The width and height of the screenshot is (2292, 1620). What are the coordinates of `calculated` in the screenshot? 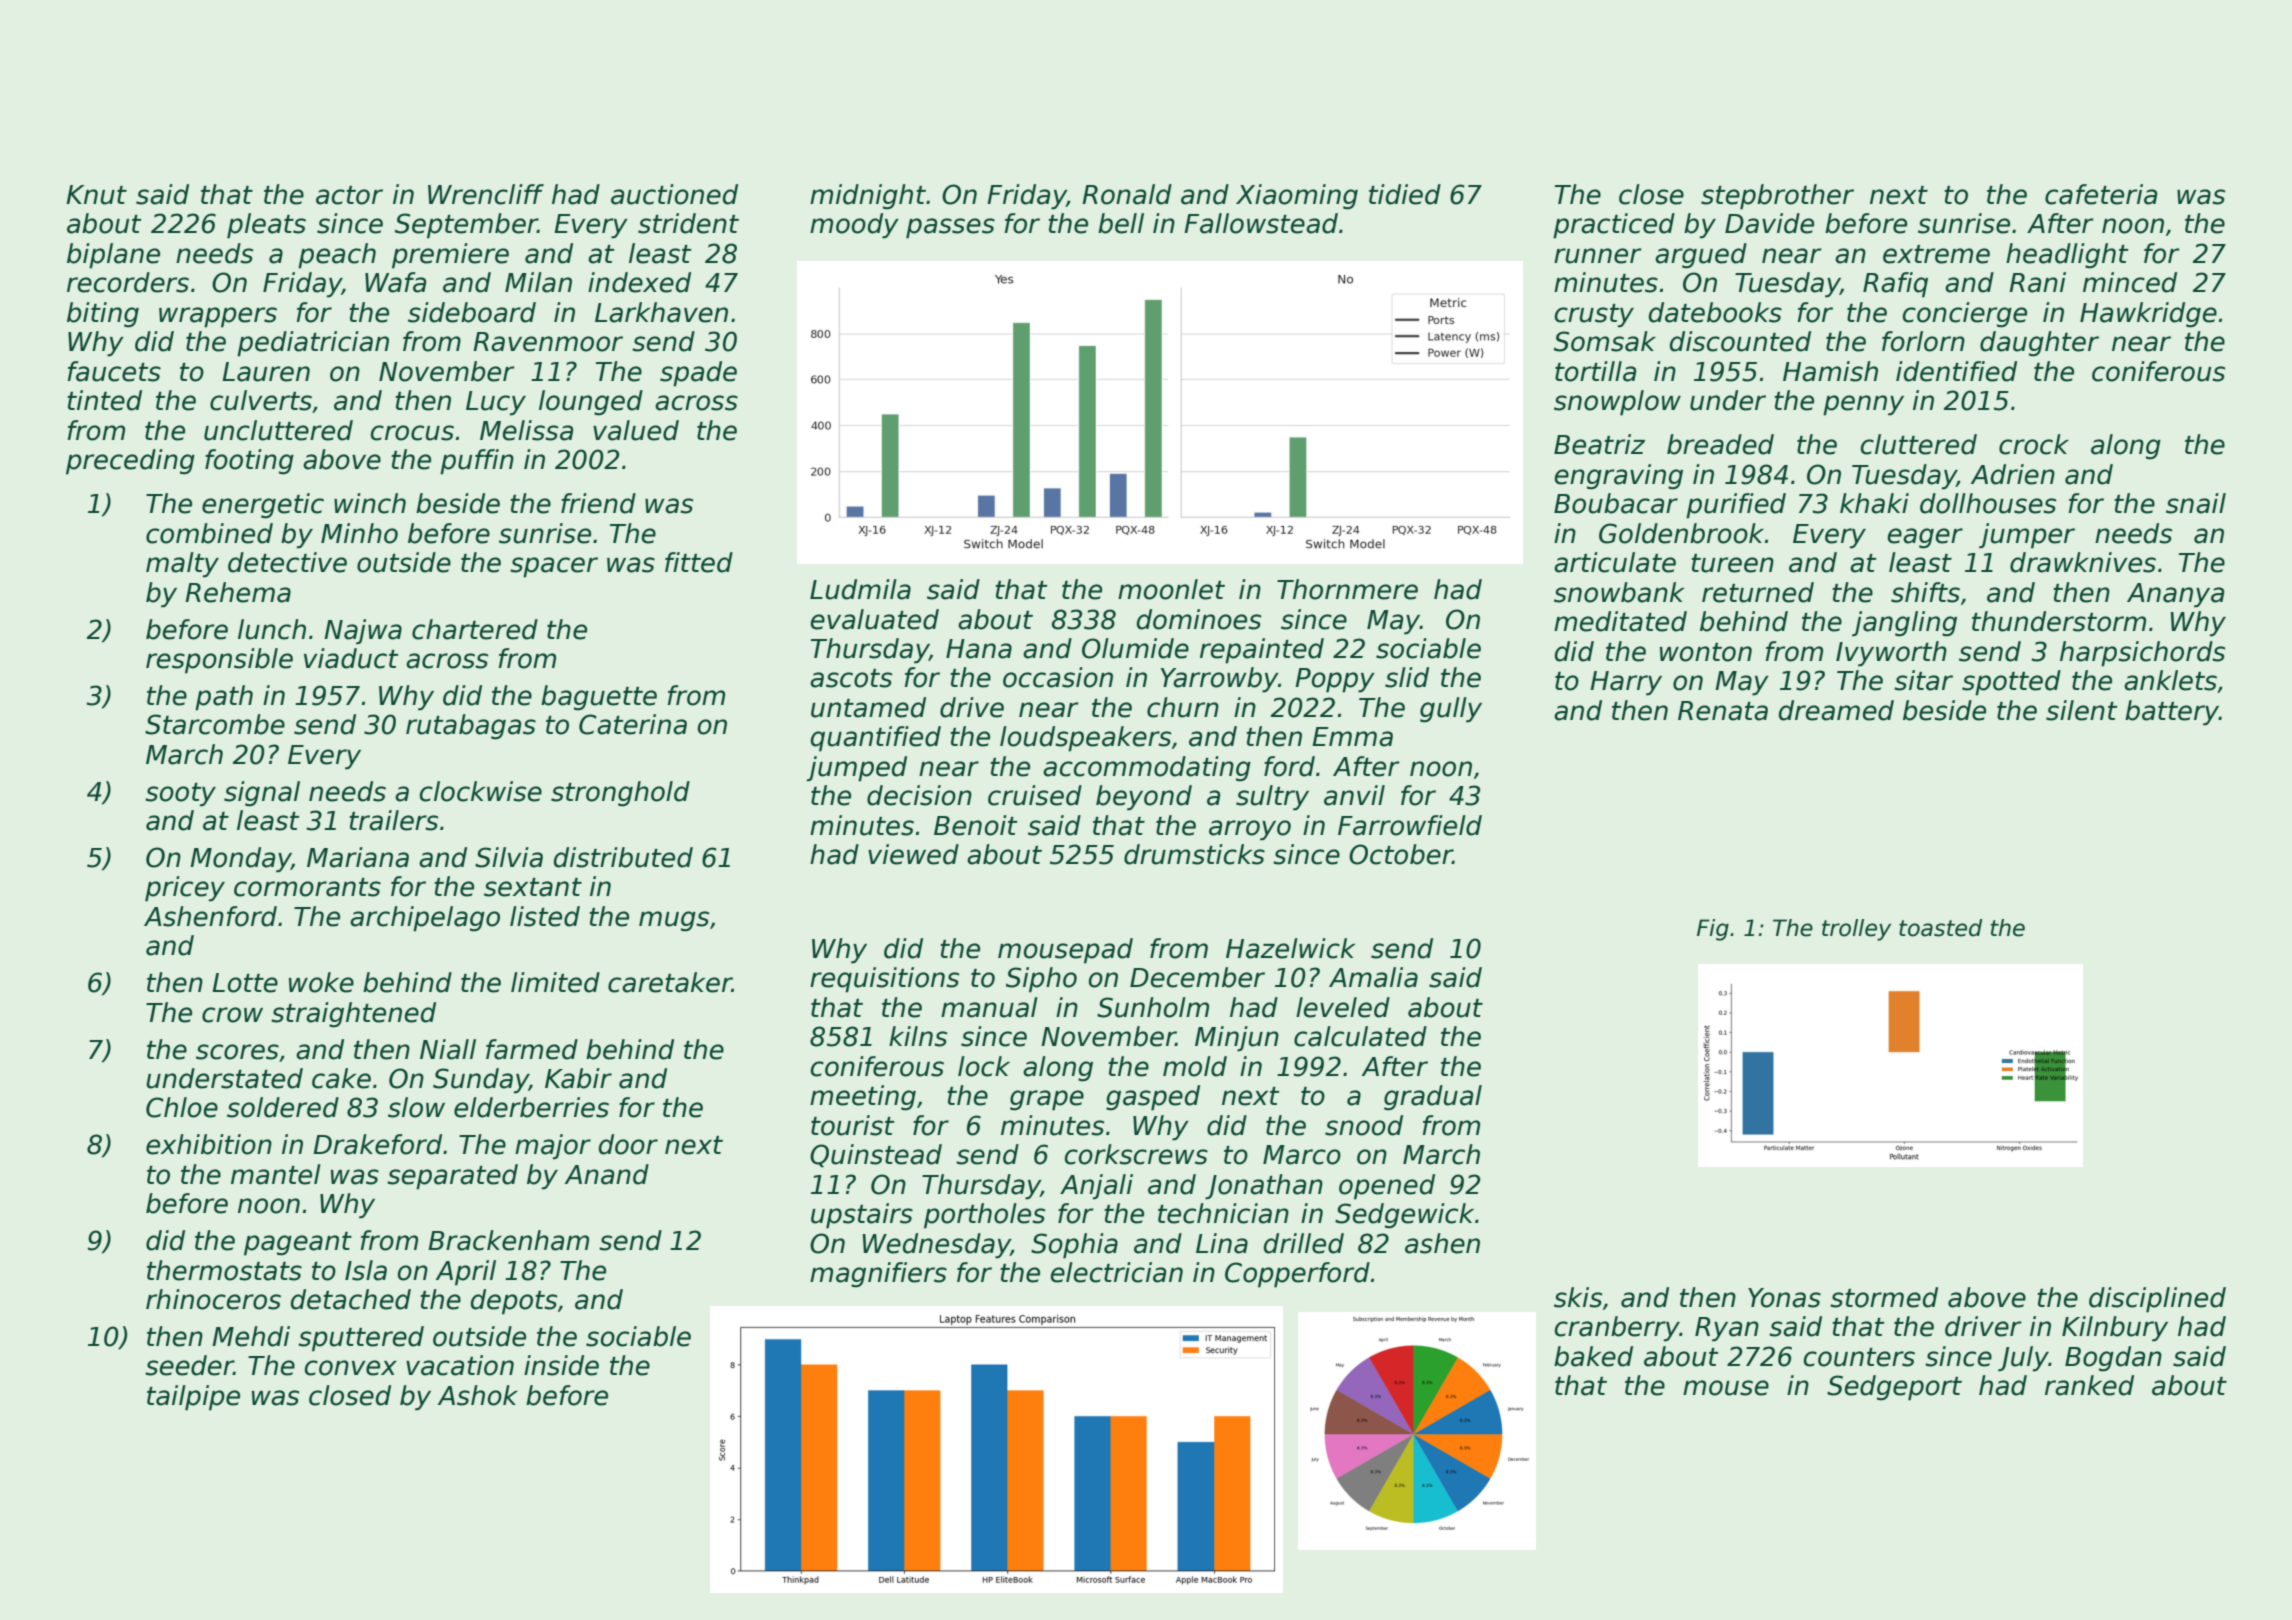 It's located at (1360, 1036).
